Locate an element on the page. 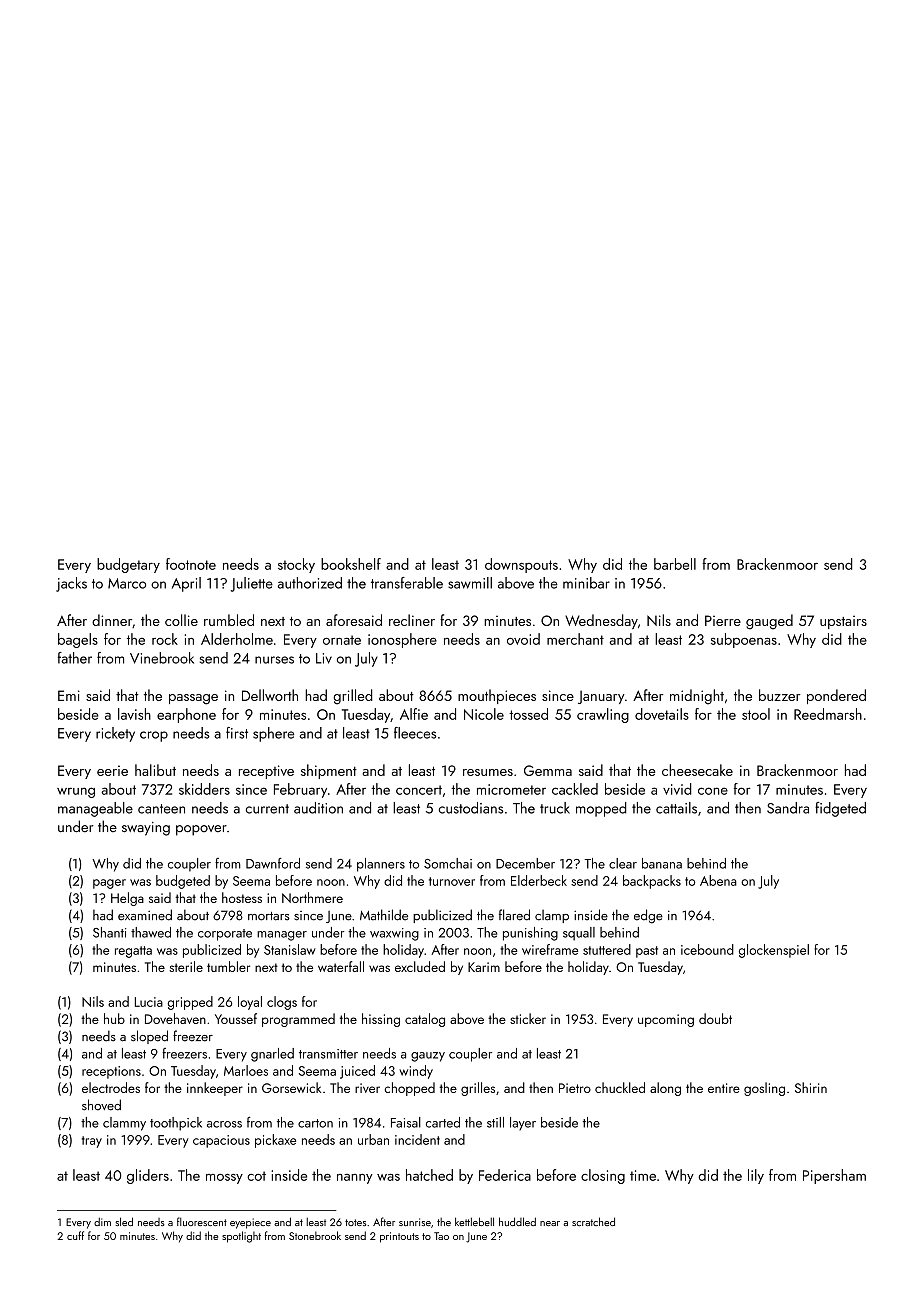 The width and height of the image is (924, 1308). doubt is located at coordinates (715, 1018).
